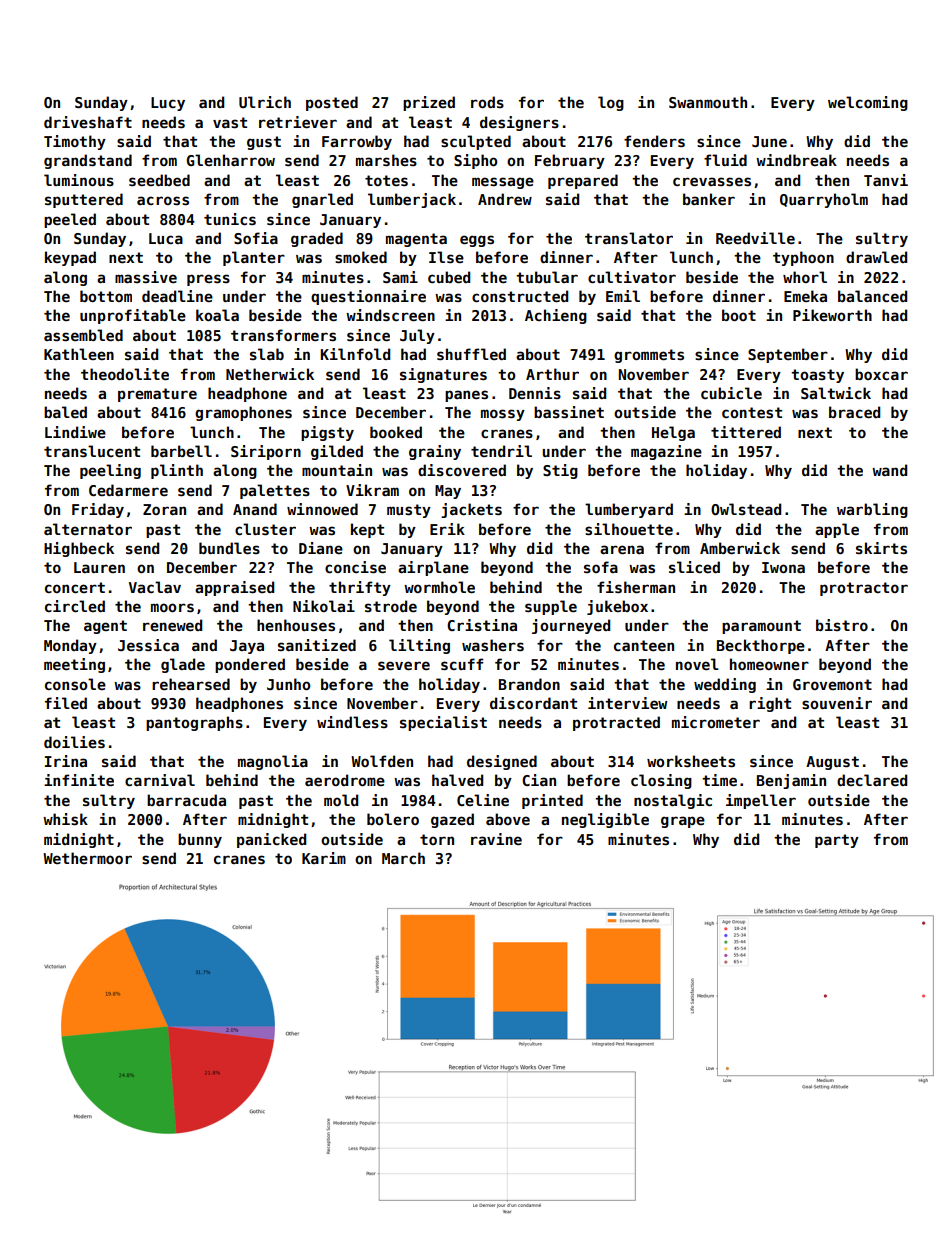 Image resolution: width=952 pixels, height=1233 pixels. Describe the element at coordinates (476, 142) in the document. I see `sculpted` at that location.
